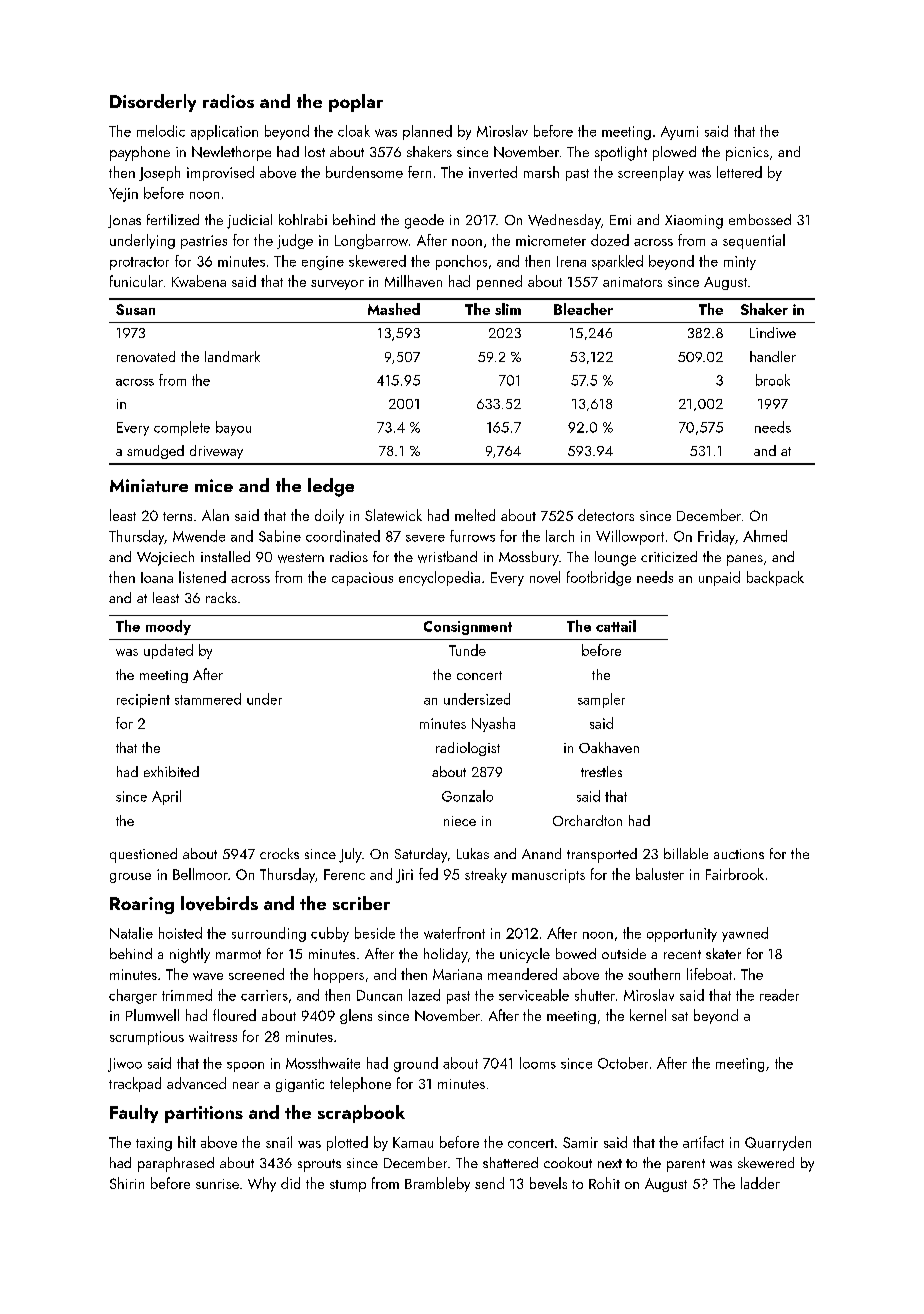  I want to click on radiologist, so click(468, 749).
